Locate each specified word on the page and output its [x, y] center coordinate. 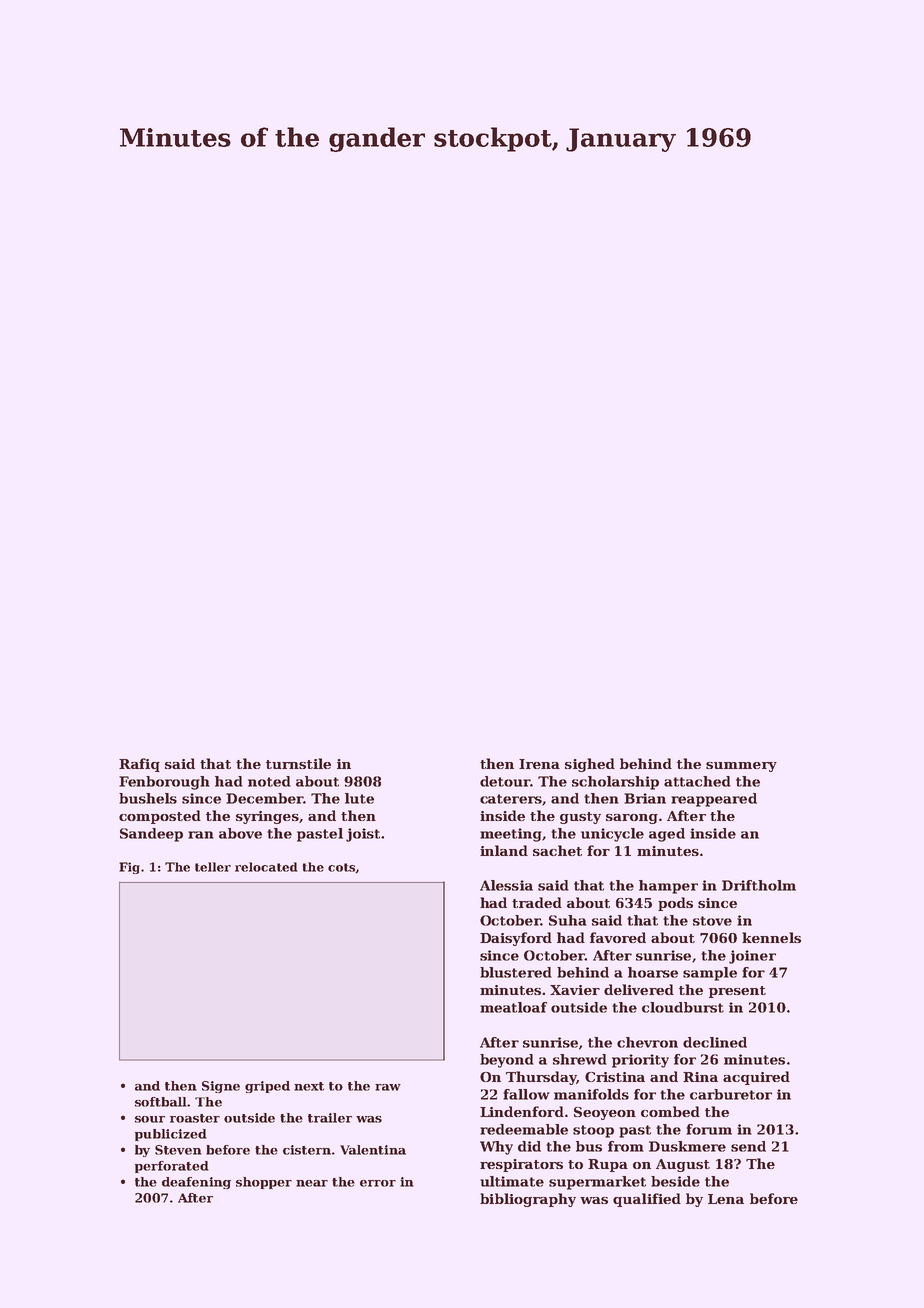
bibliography [528, 1200]
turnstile [298, 763]
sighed [590, 765]
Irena [539, 764]
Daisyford [516, 939]
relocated [266, 867]
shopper [264, 1183]
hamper [668, 887]
